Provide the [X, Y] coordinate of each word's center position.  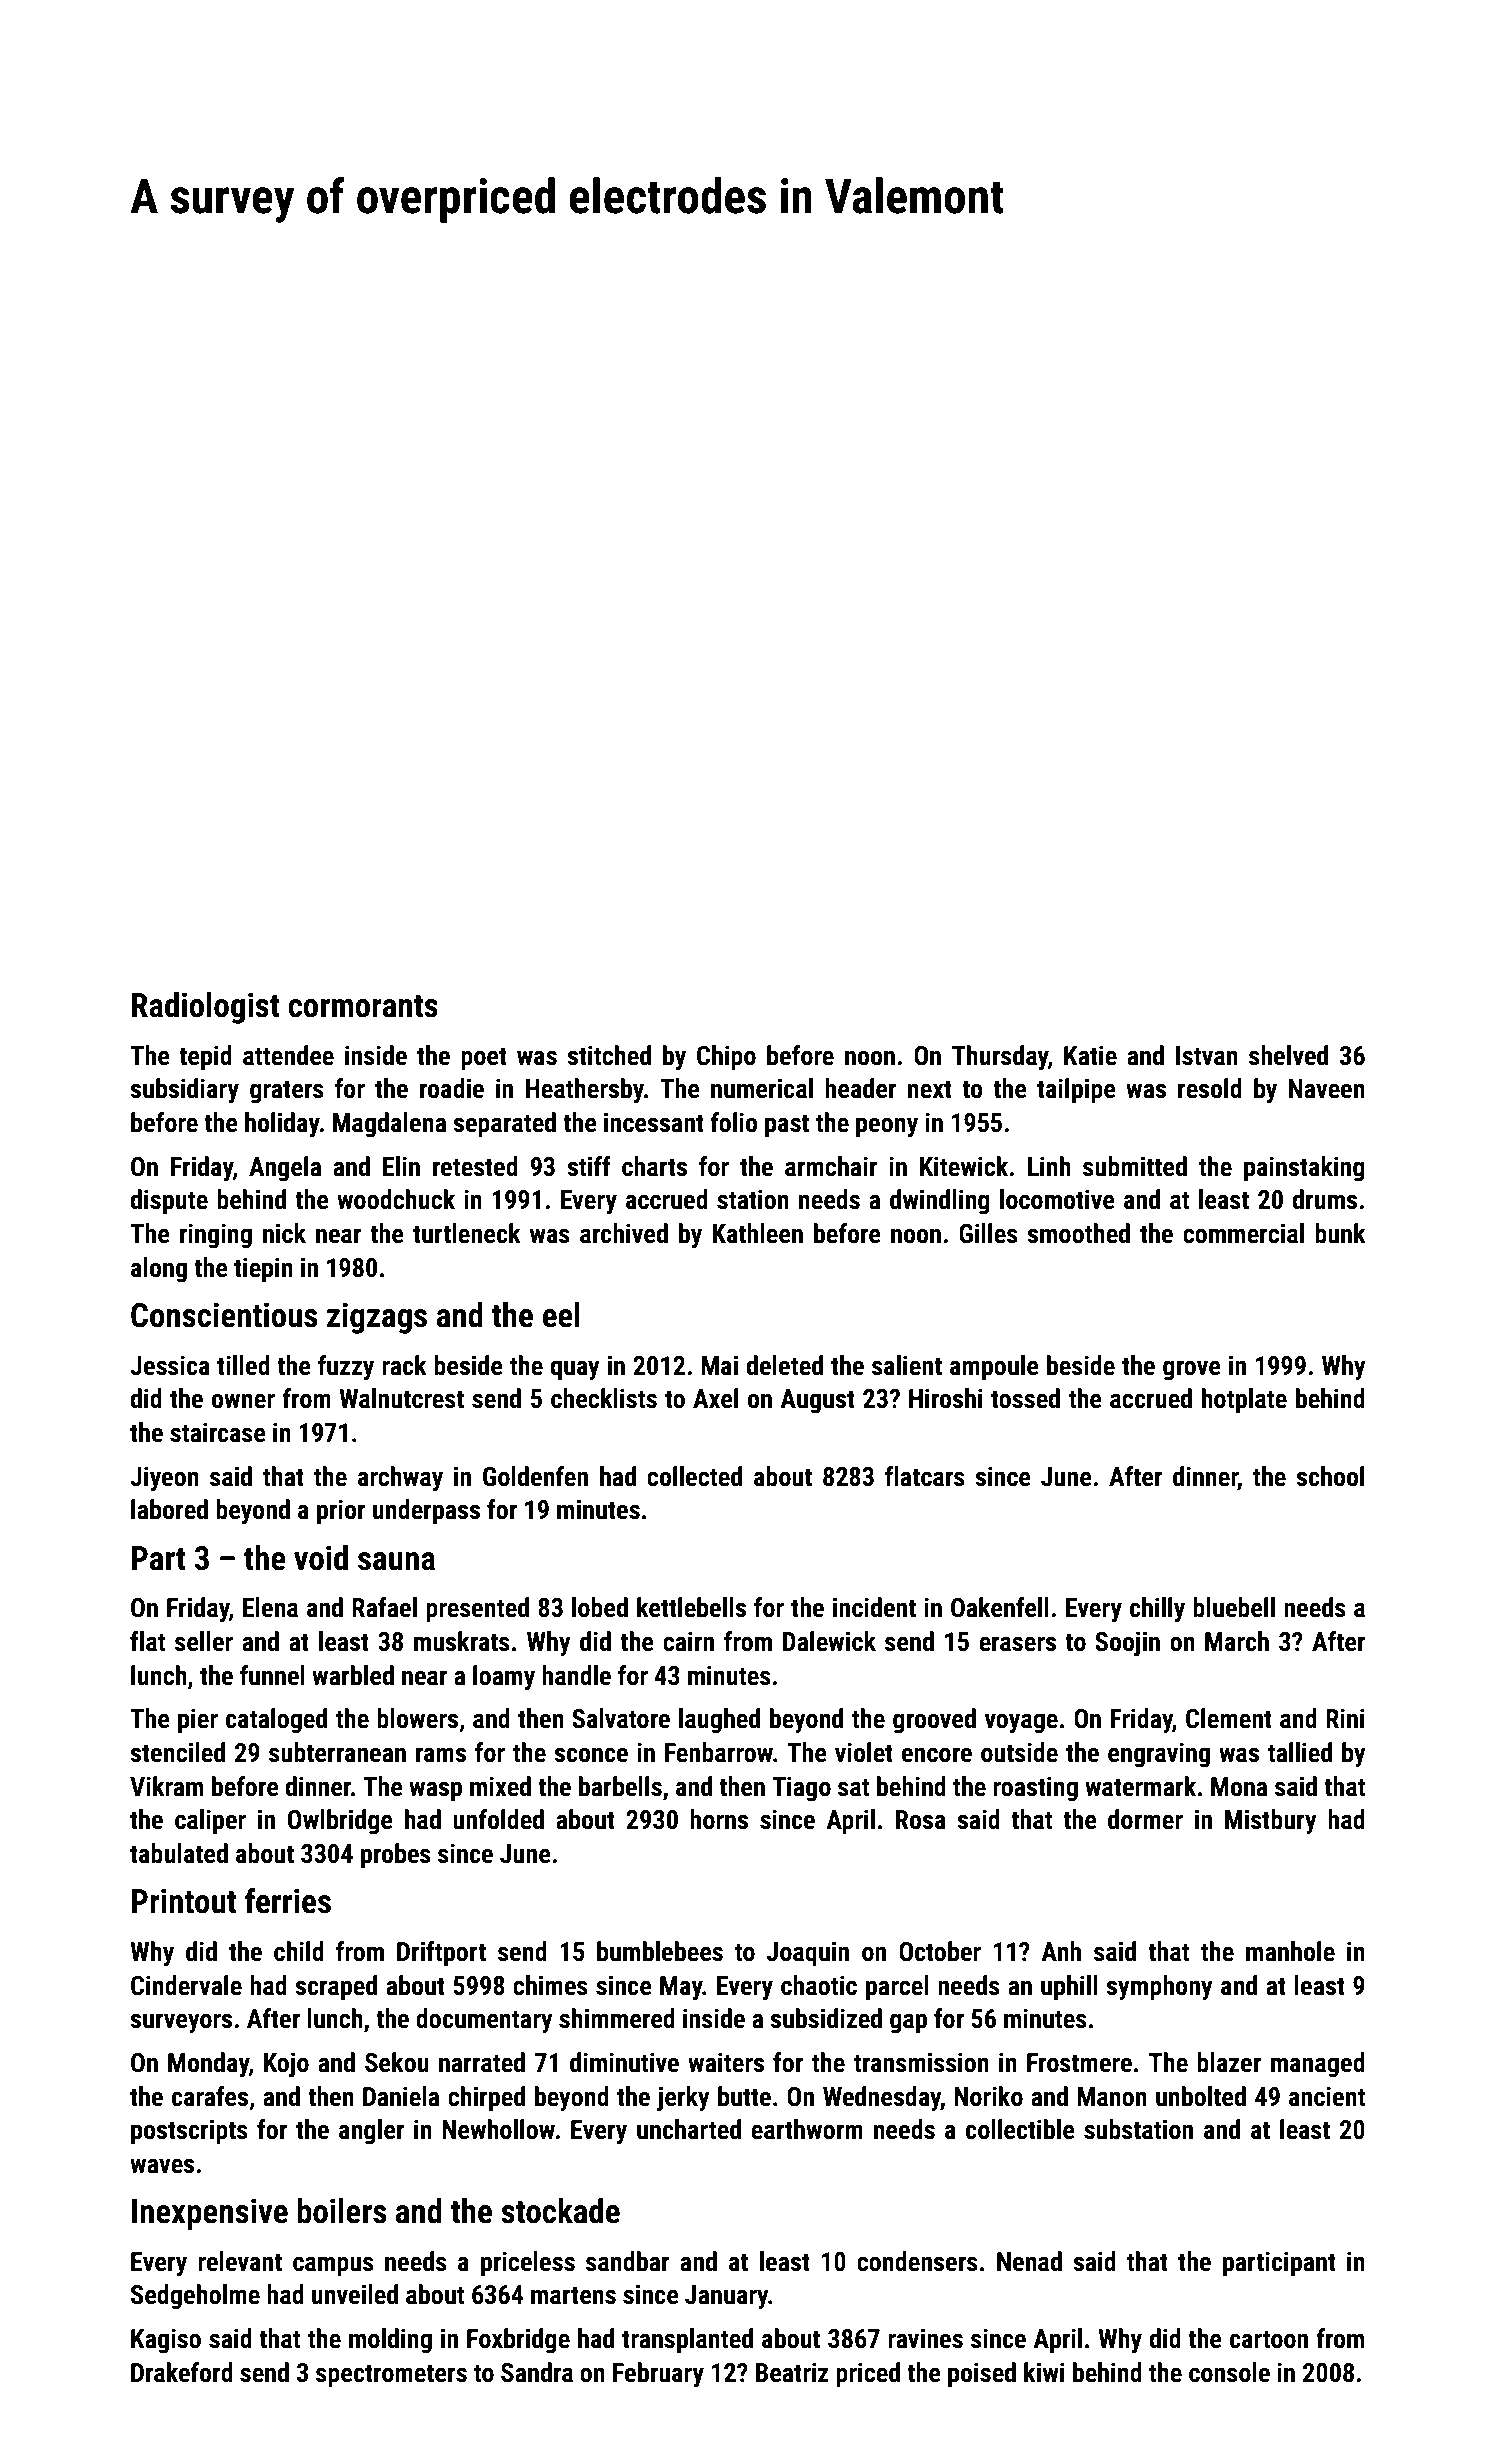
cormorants [363, 1006]
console [1229, 2372]
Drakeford [182, 2372]
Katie [1090, 1055]
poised [982, 2375]
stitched [609, 1055]
